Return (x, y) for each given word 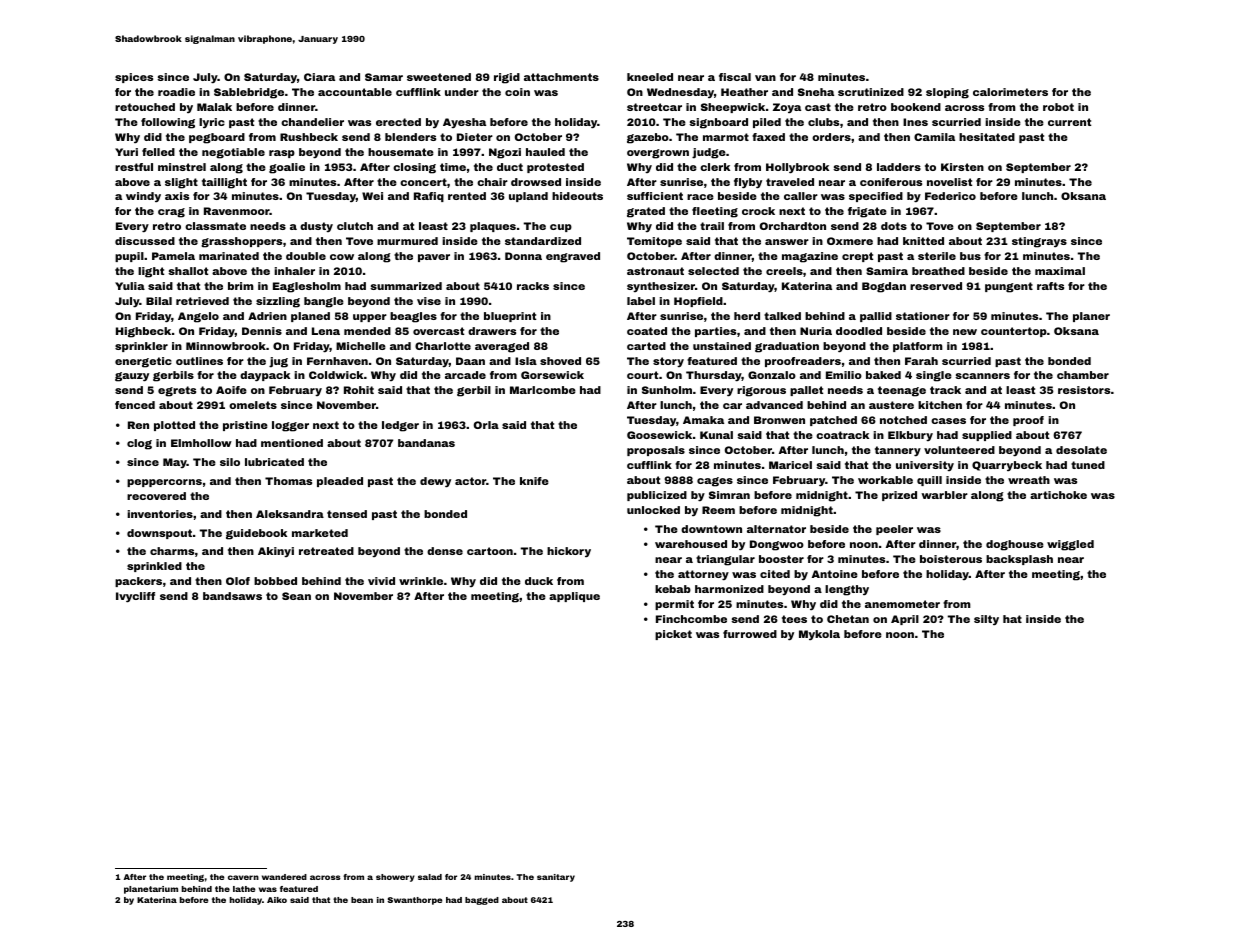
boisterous (951, 559)
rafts (1050, 286)
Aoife (231, 390)
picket (673, 635)
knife (534, 481)
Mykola (819, 635)
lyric (212, 123)
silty (986, 620)
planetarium (151, 890)
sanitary (556, 878)
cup (561, 228)
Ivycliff (135, 597)
